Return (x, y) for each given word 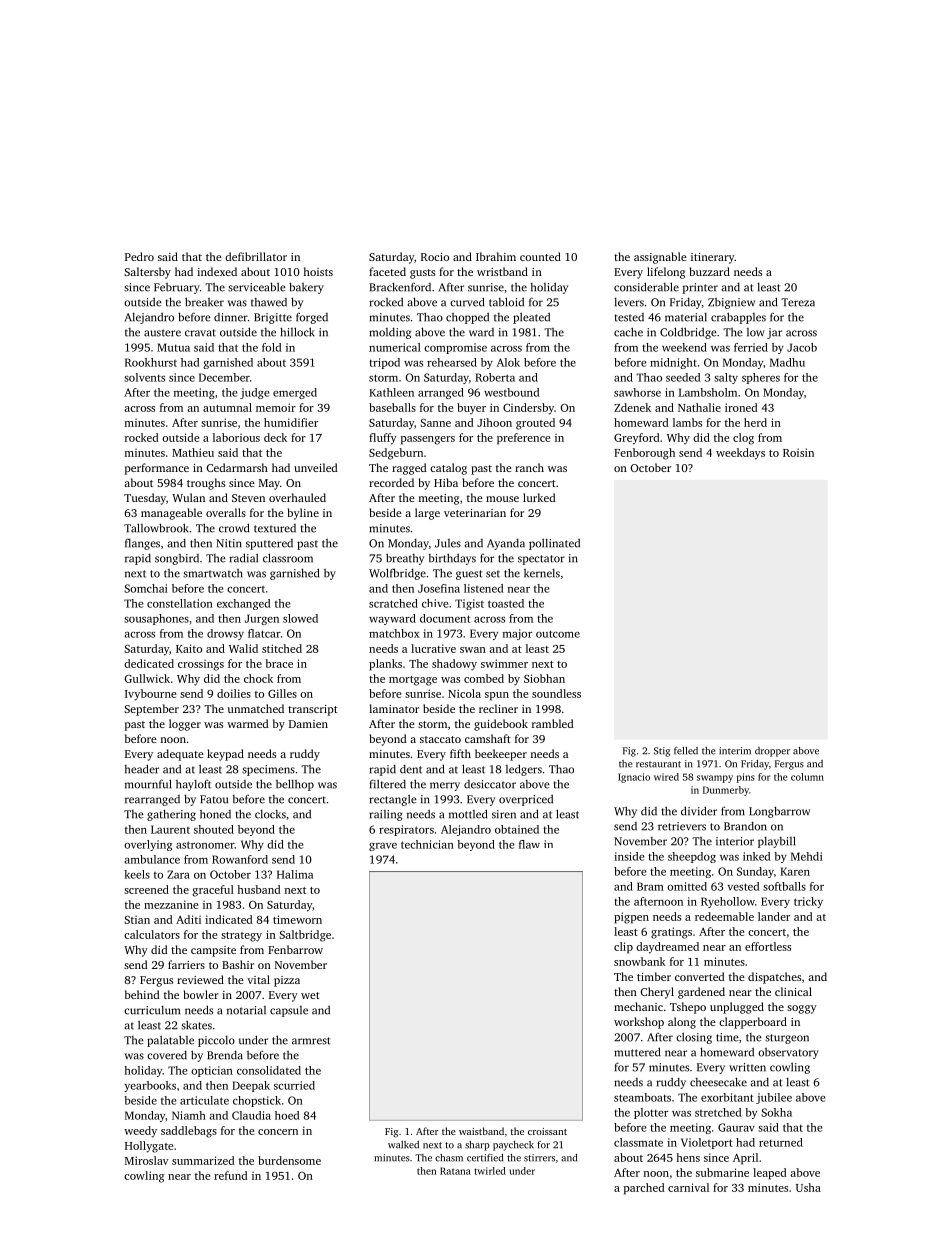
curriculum (152, 1010)
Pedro (139, 256)
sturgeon (787, 1039)
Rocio (435, 257)
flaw (529, 844)
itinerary (713, 258)
